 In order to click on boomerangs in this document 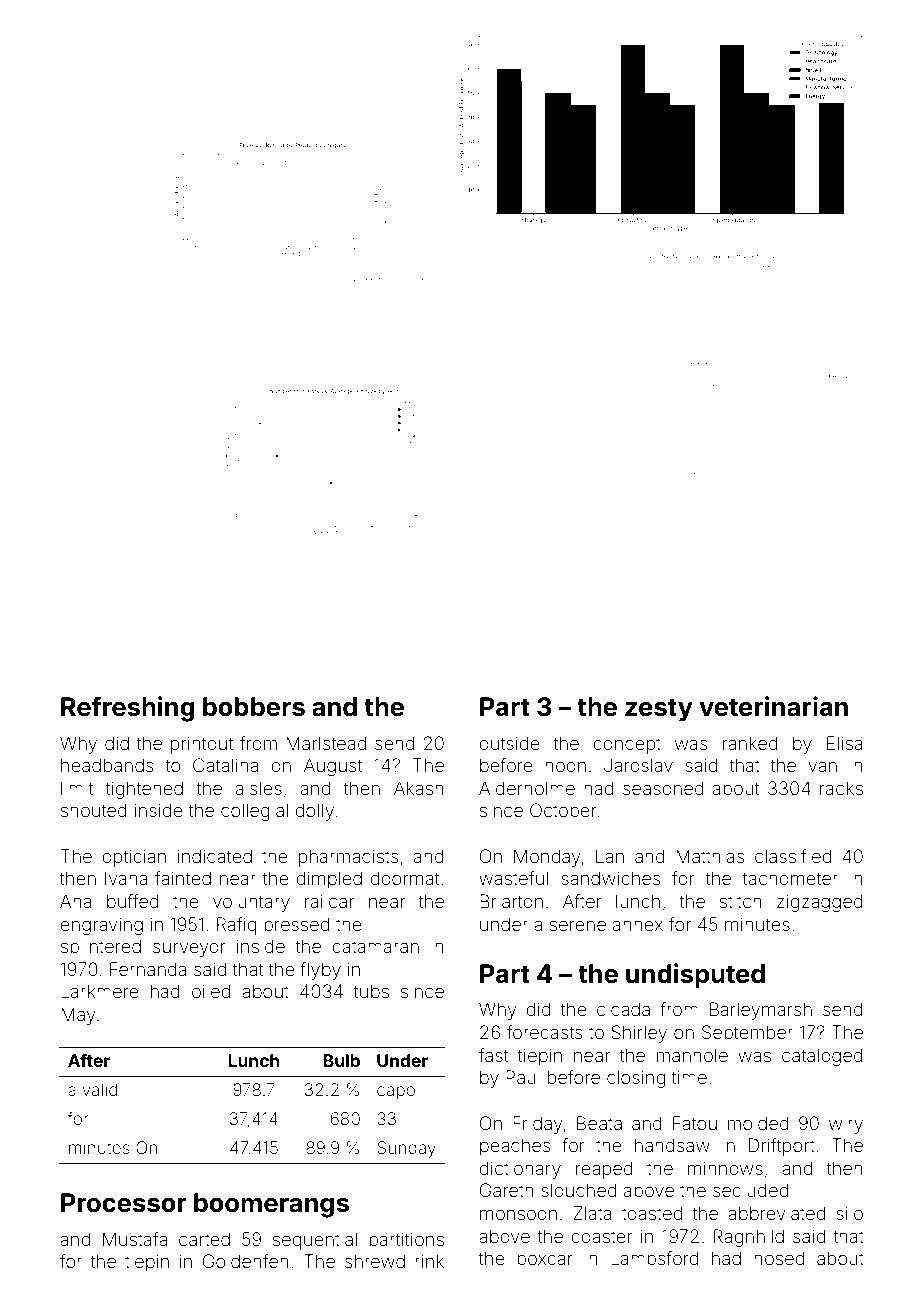, I will do `click(271, 1205)`.
